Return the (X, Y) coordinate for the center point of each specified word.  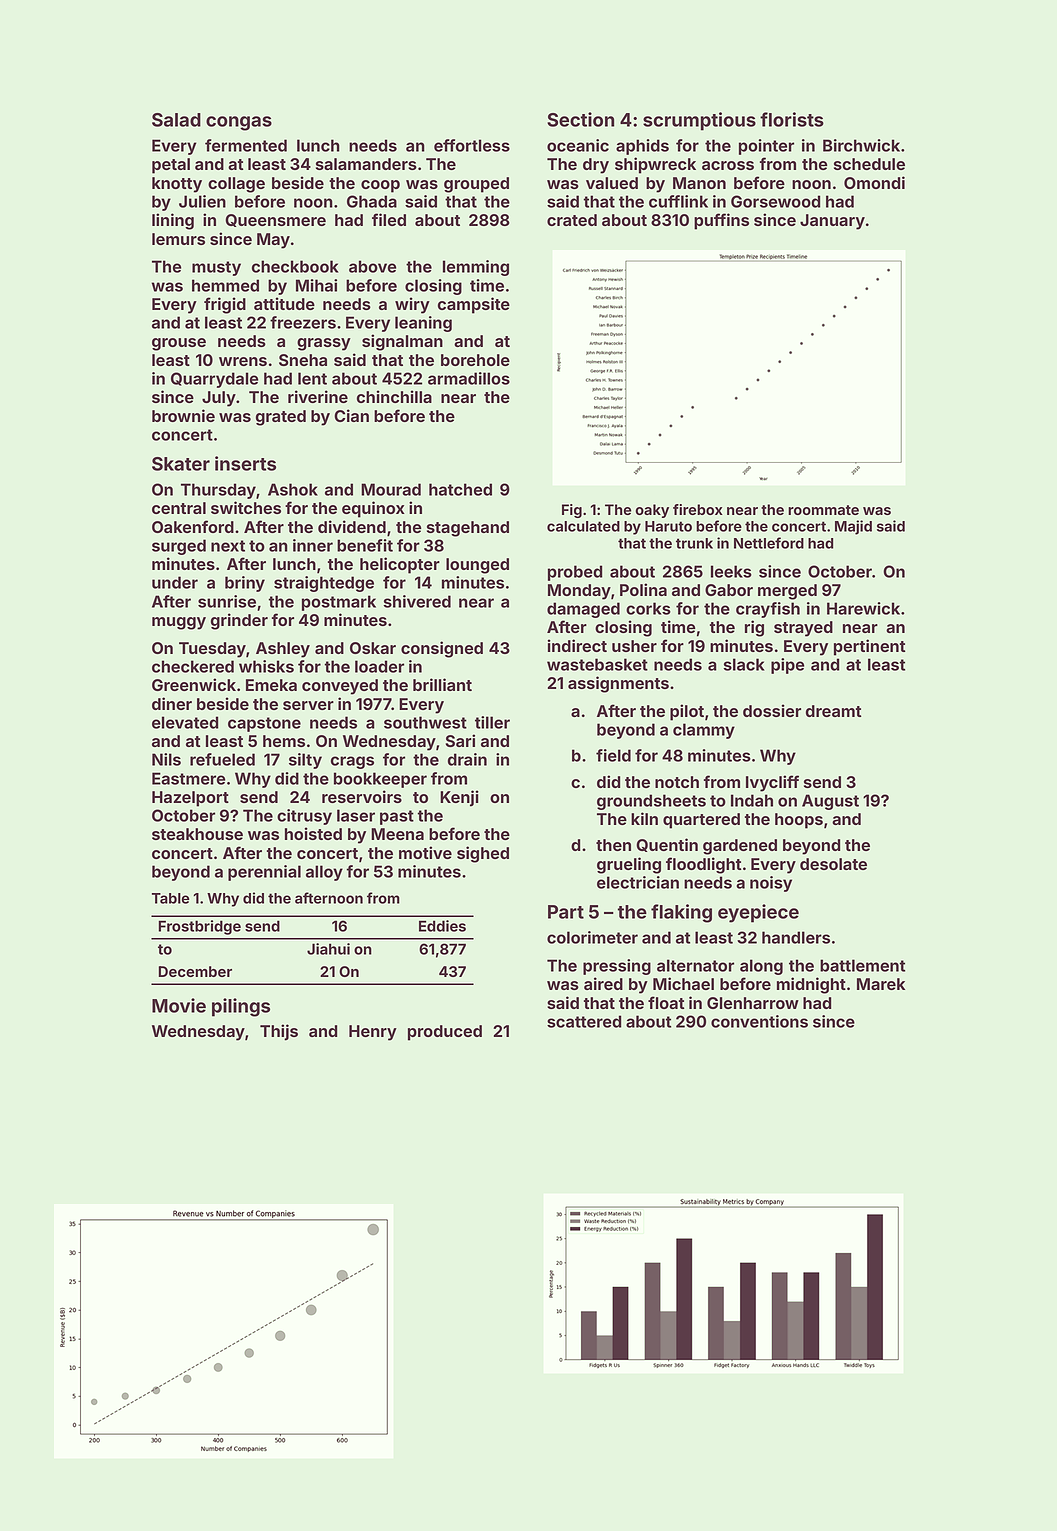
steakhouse (197, 834)
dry (596, 166)
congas (239, 123)
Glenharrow (753, 1003)
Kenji (459, 798)
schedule (869, 164)
